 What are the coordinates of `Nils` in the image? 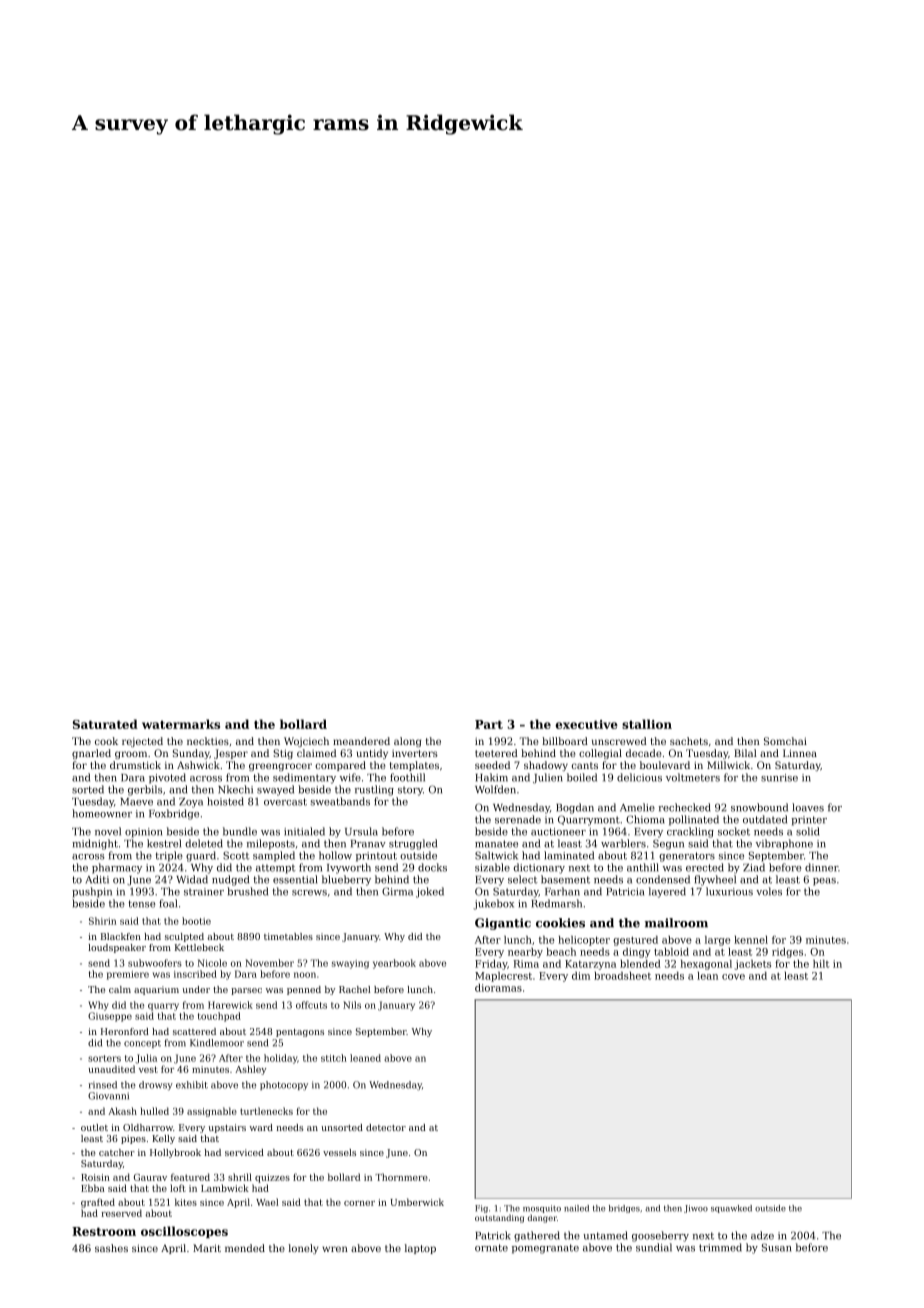 It's located at (352, 1005).
